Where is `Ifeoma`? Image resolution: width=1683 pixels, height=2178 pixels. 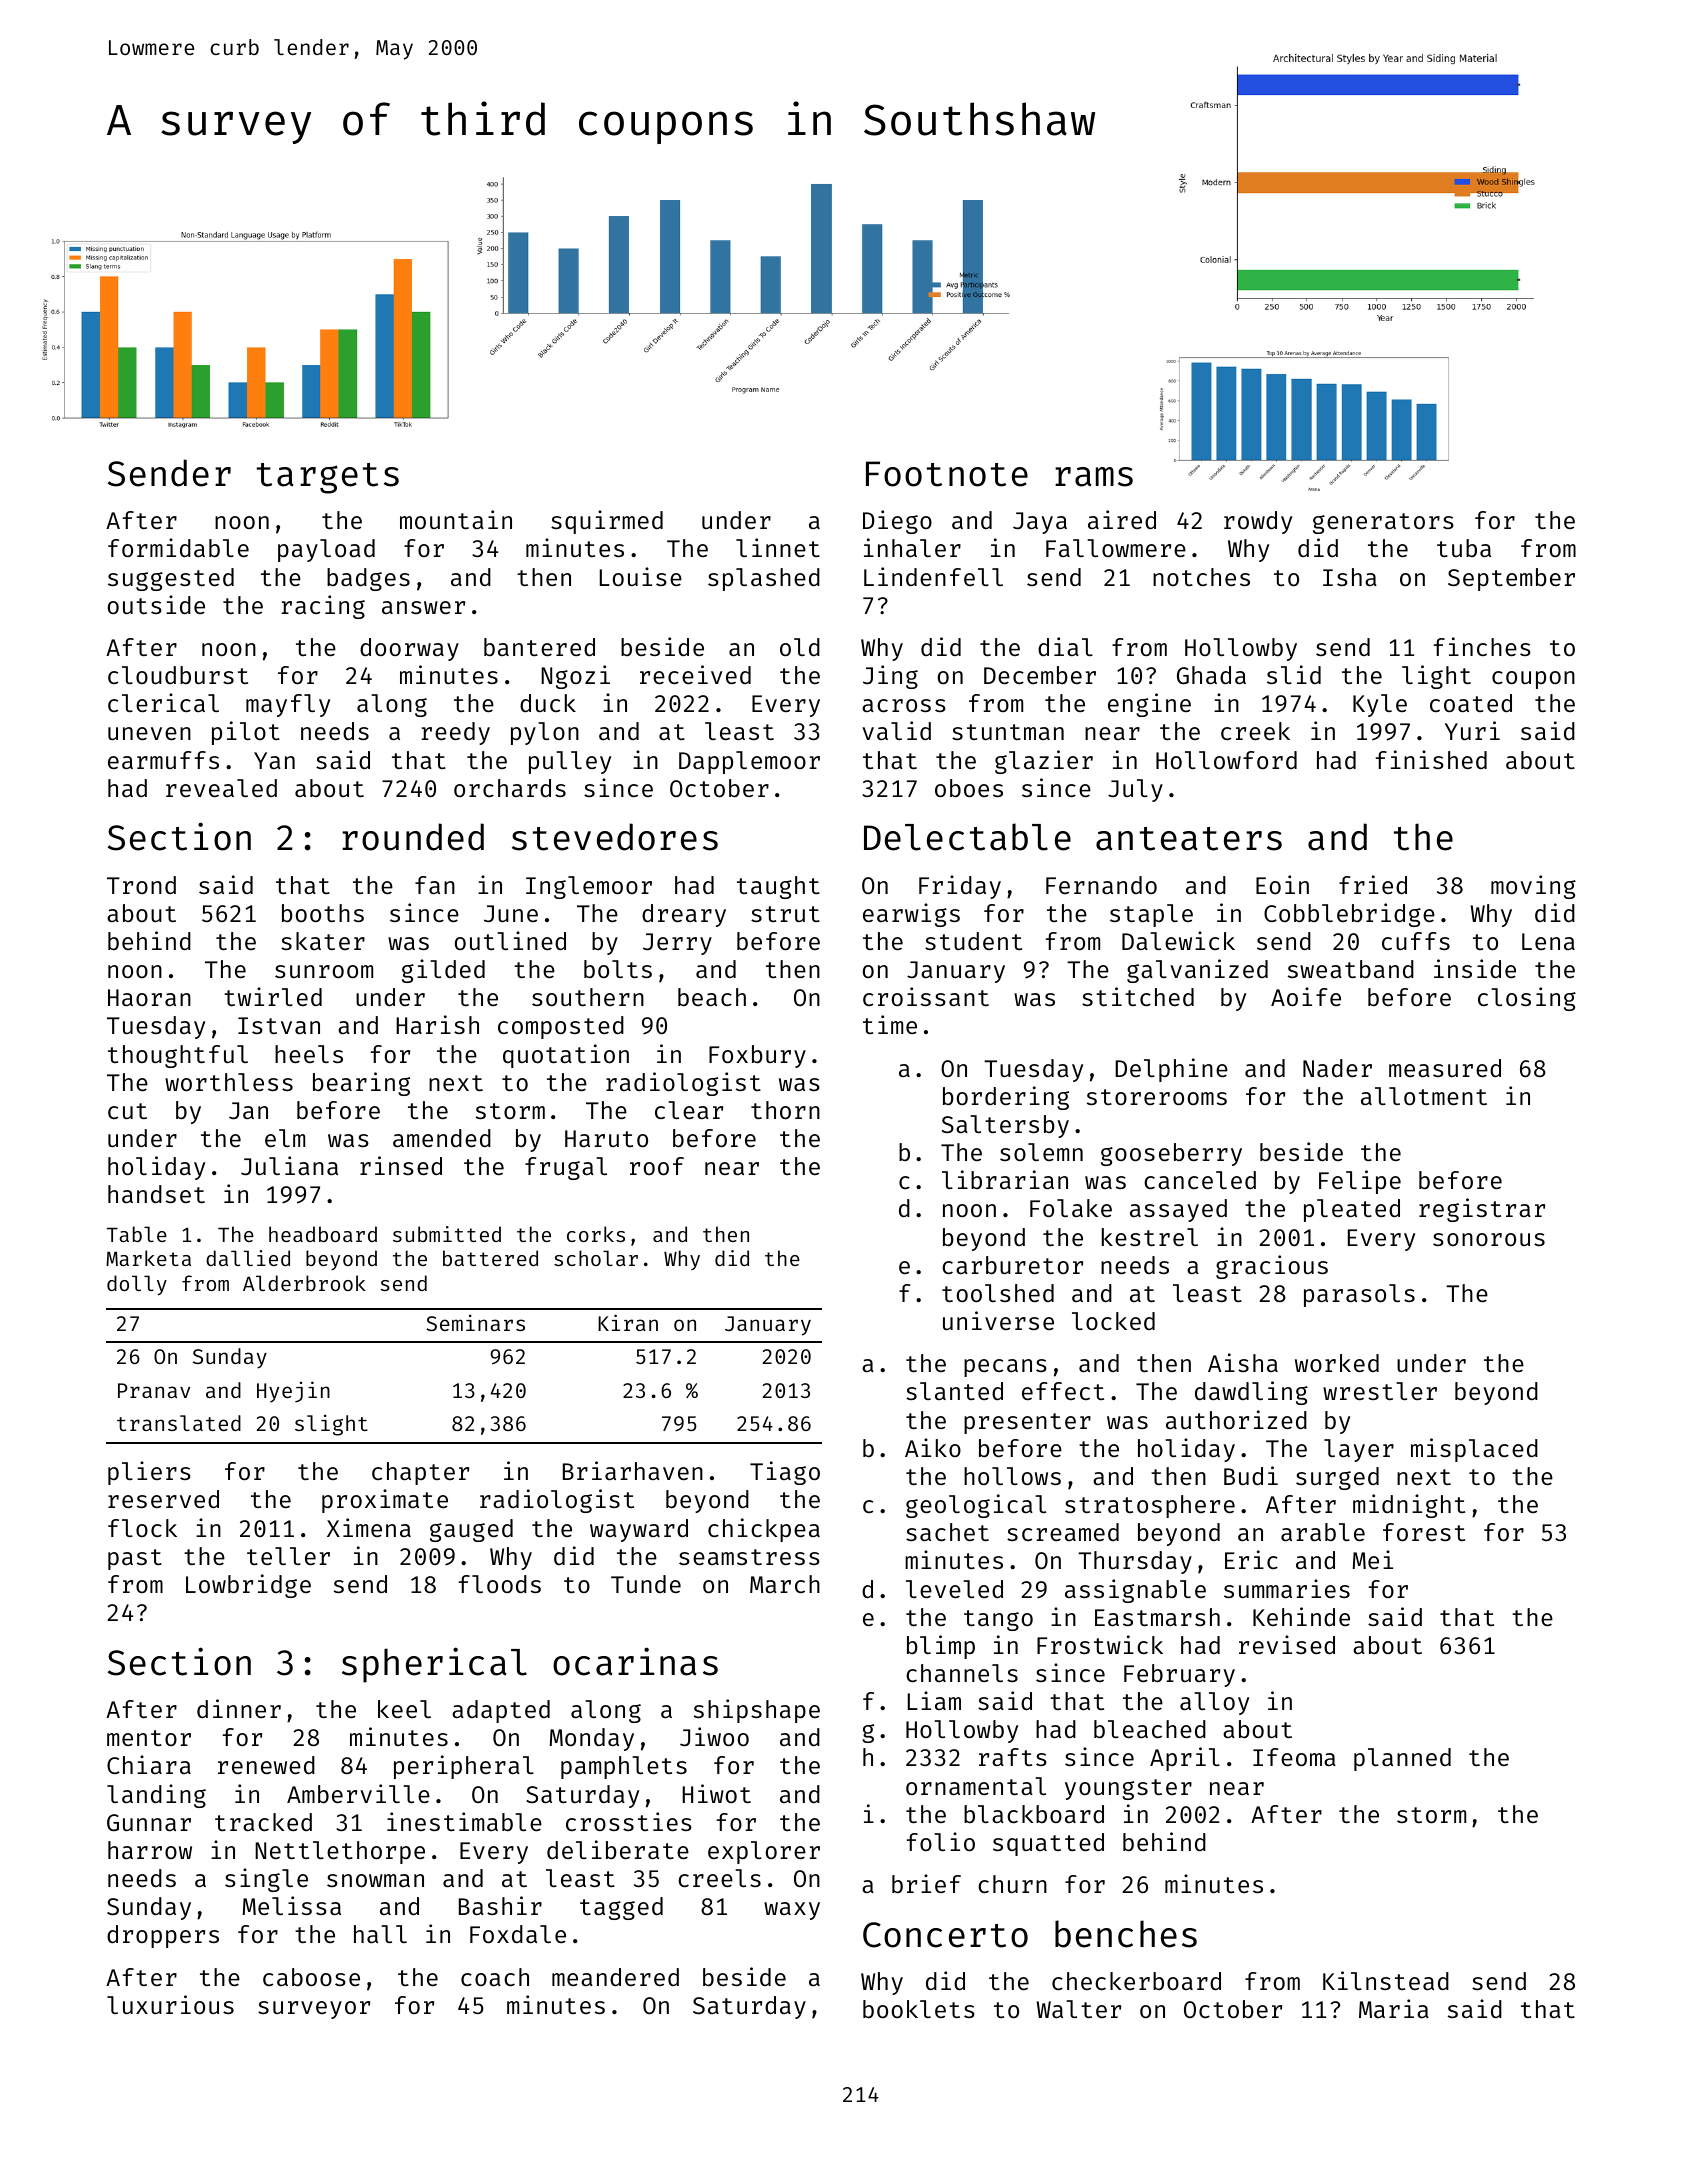 Ifeoma is located at coordinates (1294, 1757).
